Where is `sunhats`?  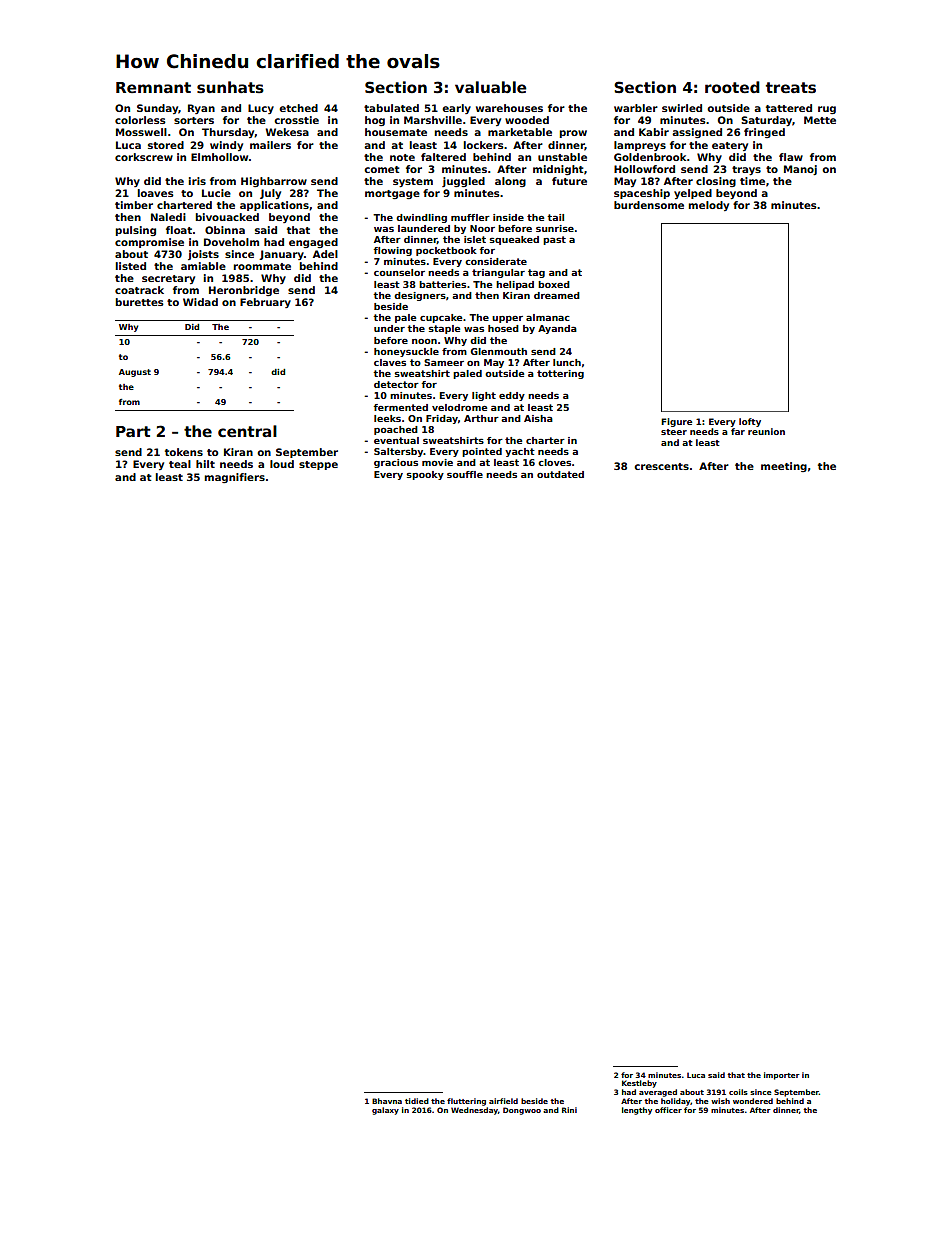 sunhats is located at coordinates (230, 87).
